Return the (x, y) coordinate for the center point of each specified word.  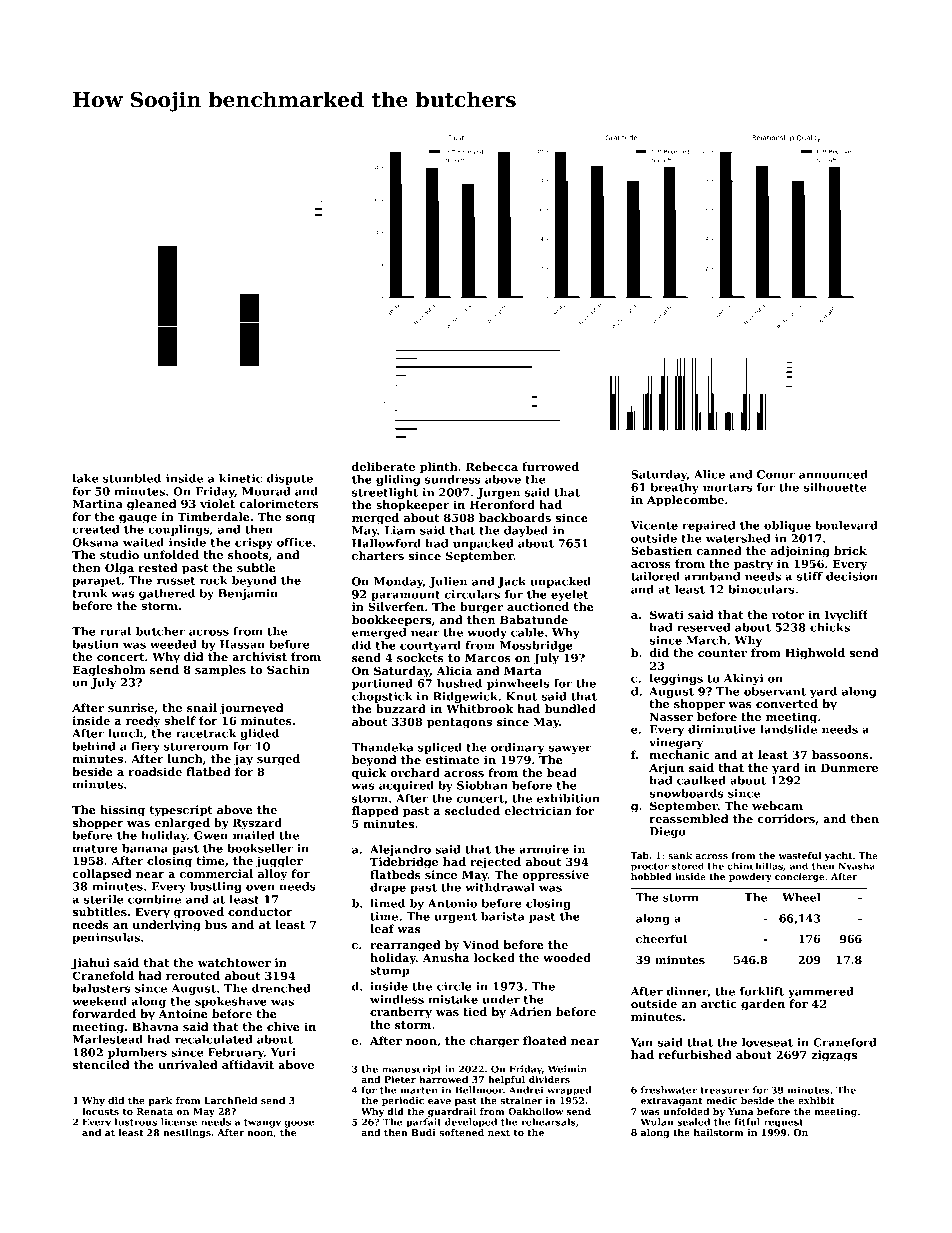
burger (481, 608)
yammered (821, 992)
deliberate (383, 466)
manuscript (411, 1070)
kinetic (240, 478)
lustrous (135, 1122)
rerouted (193, 975)
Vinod (481, 944)
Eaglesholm (109, 671)
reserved (704, 627)
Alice (709, 474)
